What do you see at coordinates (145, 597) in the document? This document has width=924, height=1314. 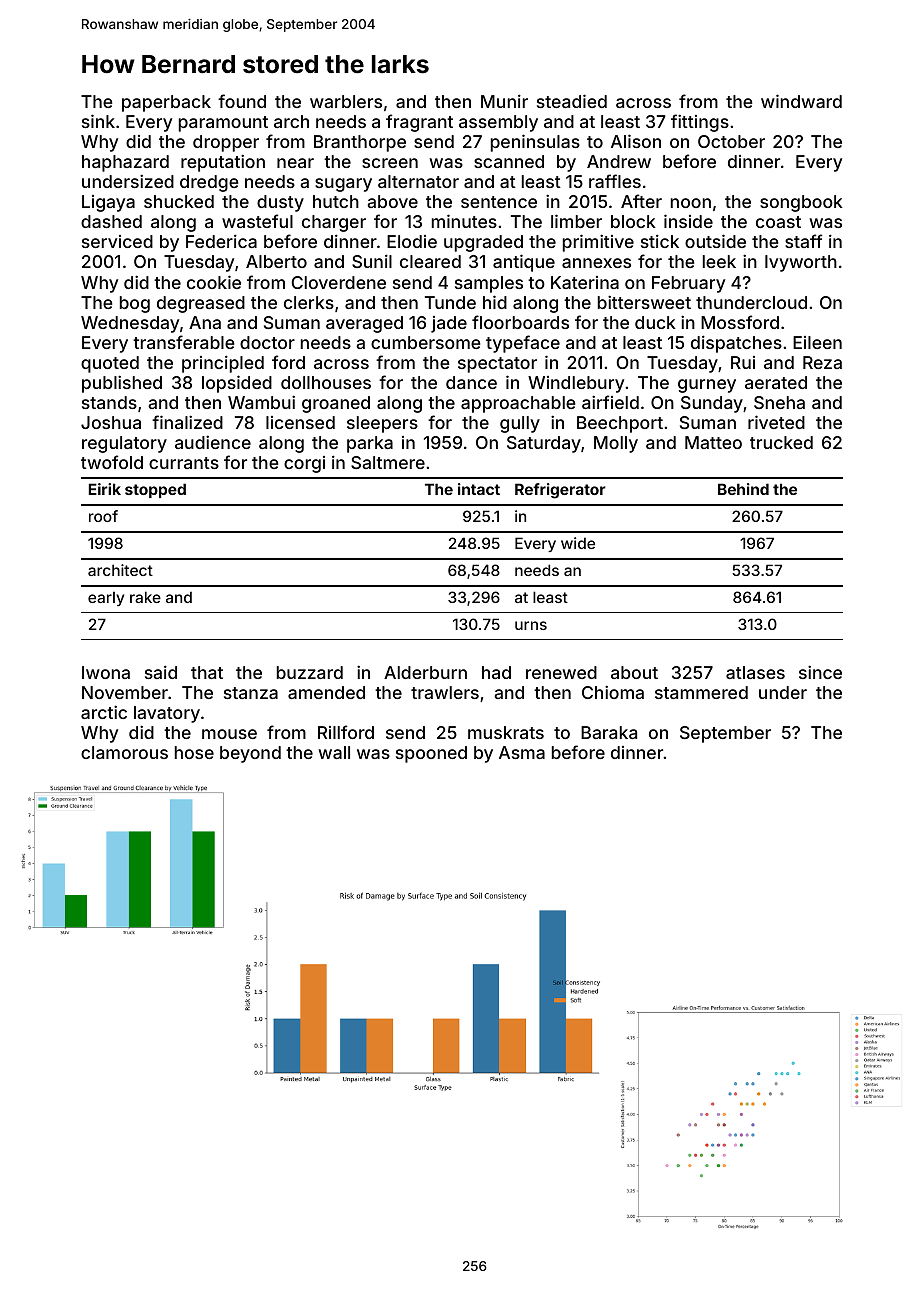 I see `rake` at bounding box center [145, 597].
